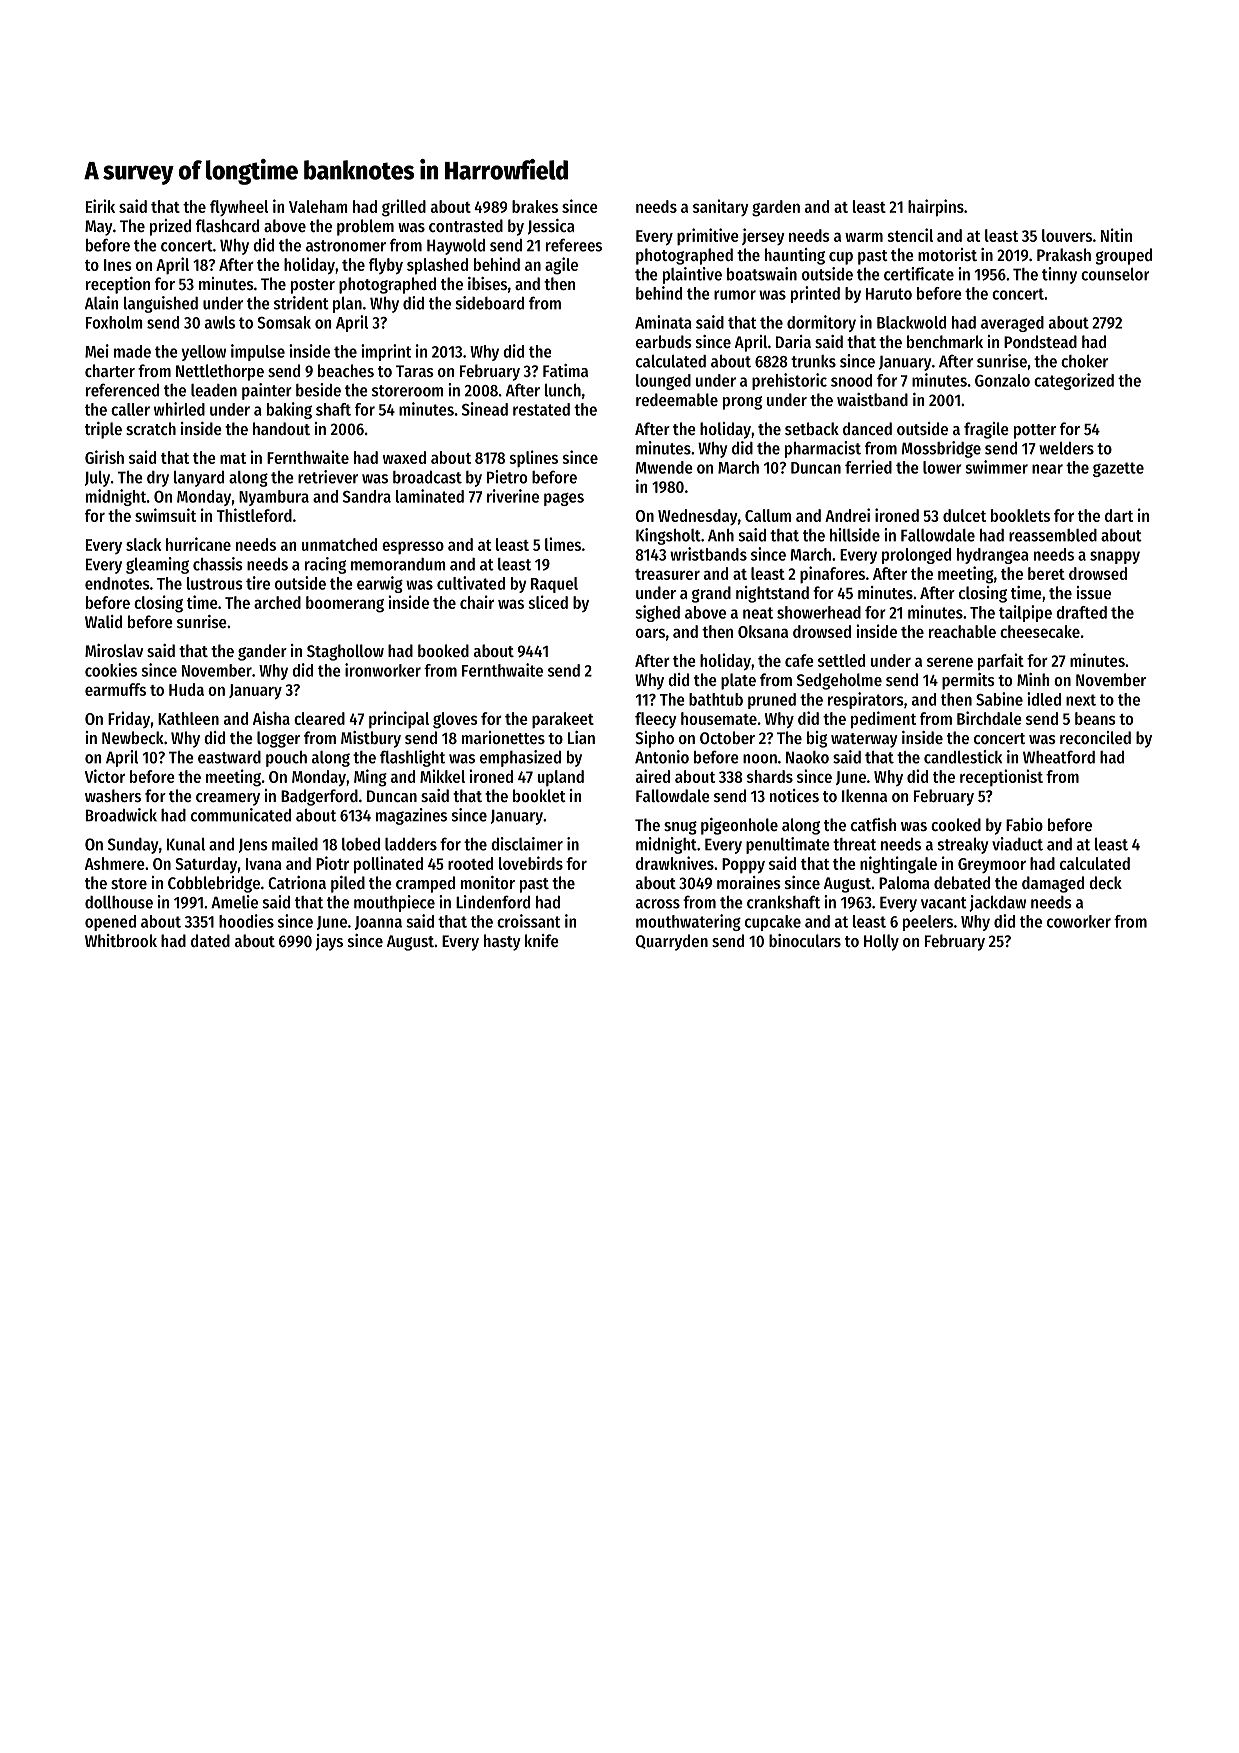 The image size is (1239, 1753). What do you see at coordinates (776, 208) in the image?
I see `garden` at bounding box center [776, 208].
